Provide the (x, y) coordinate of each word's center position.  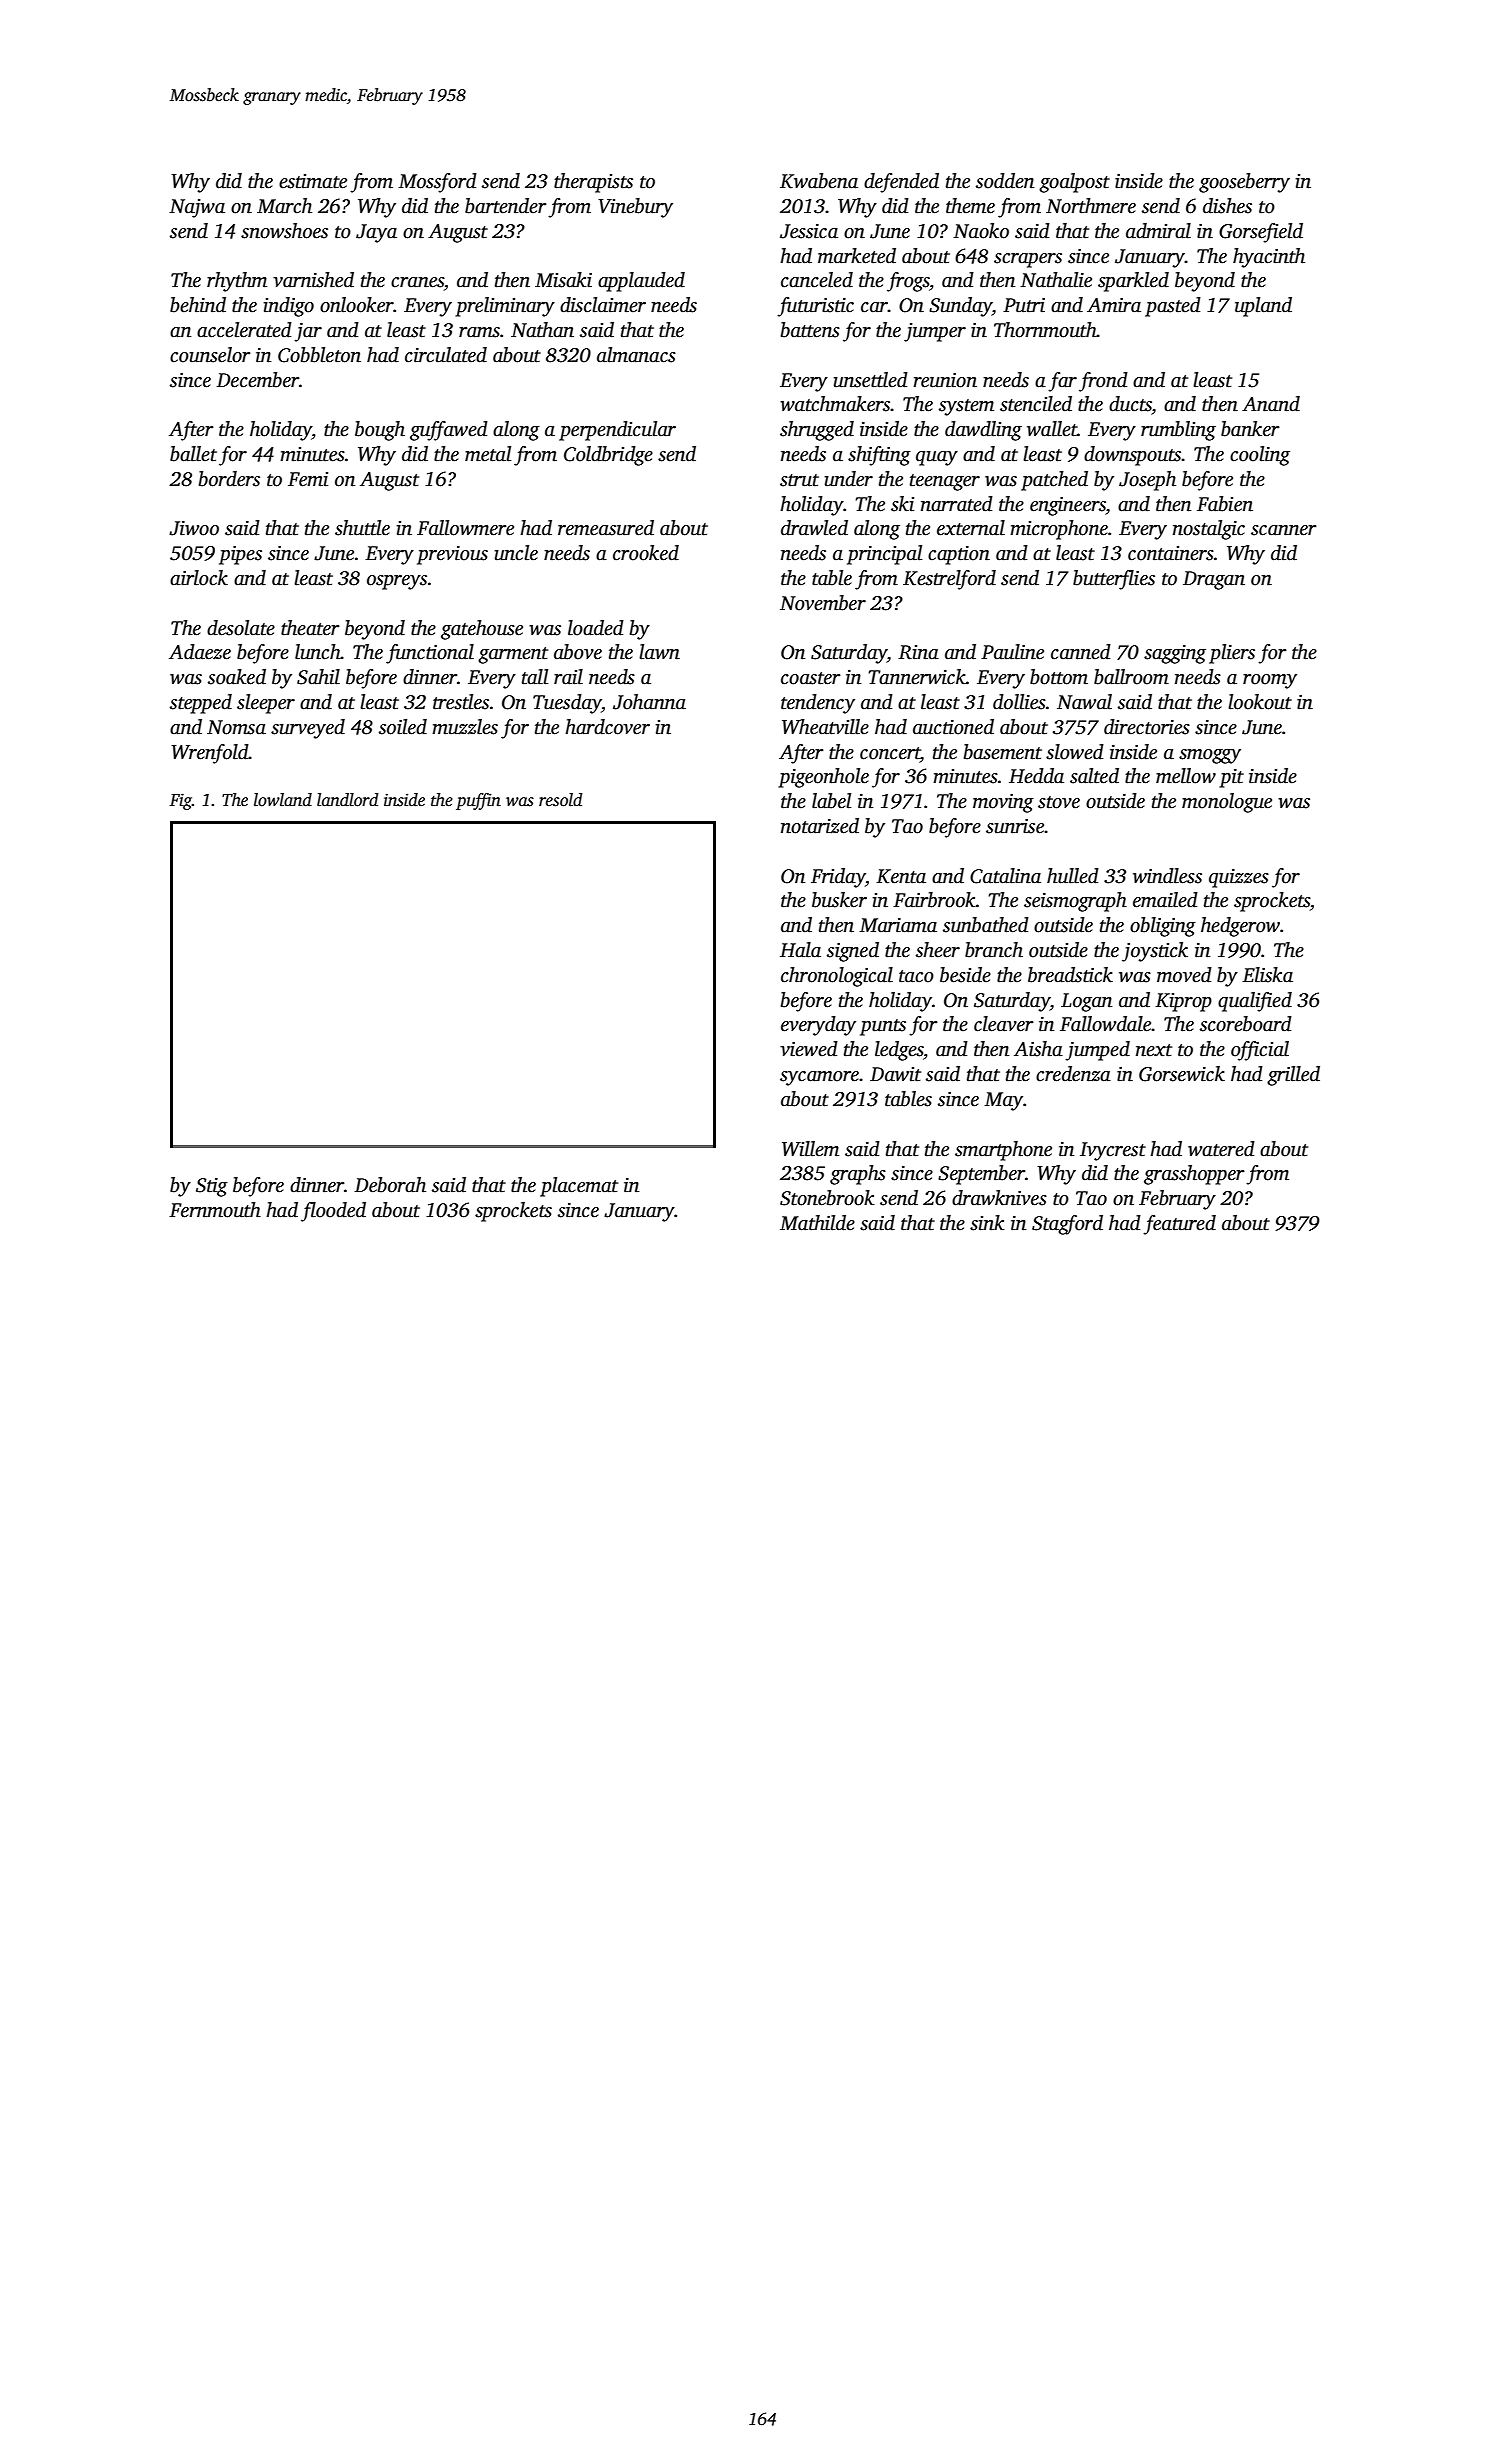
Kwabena (819, 181)
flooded (333, 1212)
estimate (313, 181)
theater (310, 628)
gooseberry (1244, 183)
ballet (193, 454)
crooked (646, 553)
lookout (1260, 702)
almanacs (636, 355)
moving (1003, 803)
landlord (348, 800)
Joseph (1147, 481)
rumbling (1178, 431)
